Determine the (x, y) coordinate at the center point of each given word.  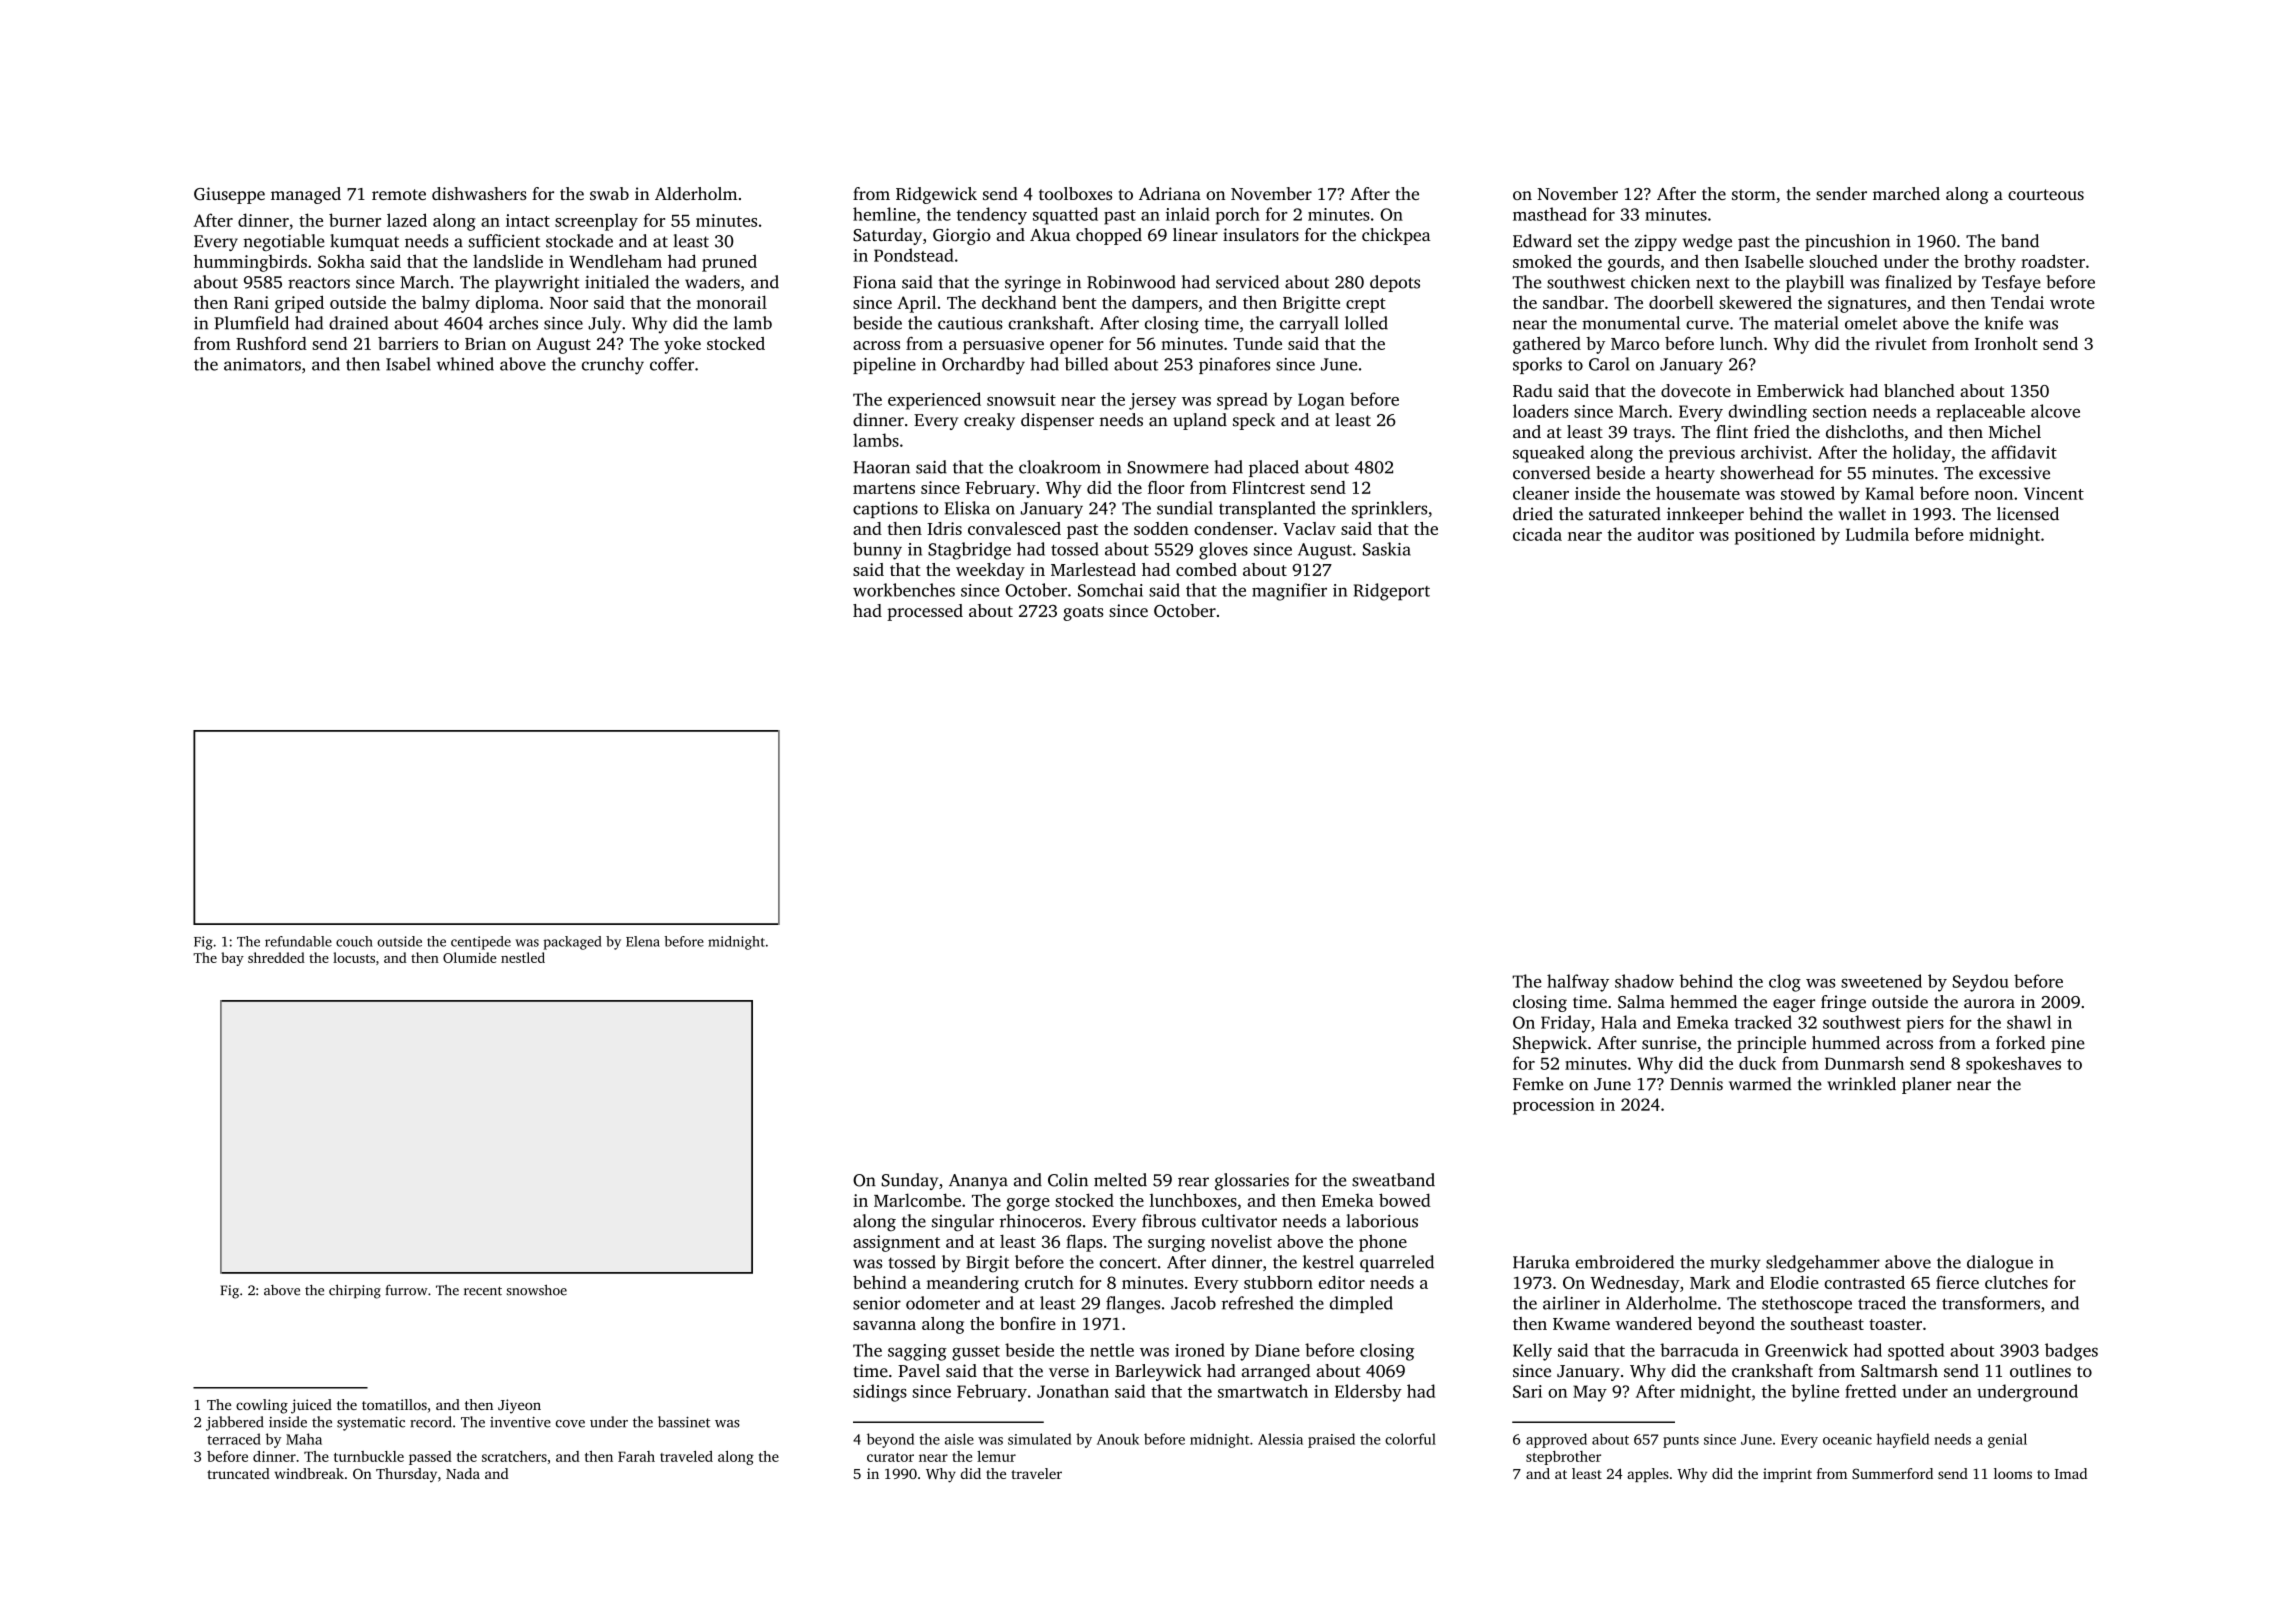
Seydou (1981, 983)
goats (1083, 613)
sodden (1161, 528)
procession (1554, 1106)
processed (925, 612)
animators (262, 364)
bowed (1405, 1200)
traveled (686, 1456)
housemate (1698, 493)
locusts (354, 957)
